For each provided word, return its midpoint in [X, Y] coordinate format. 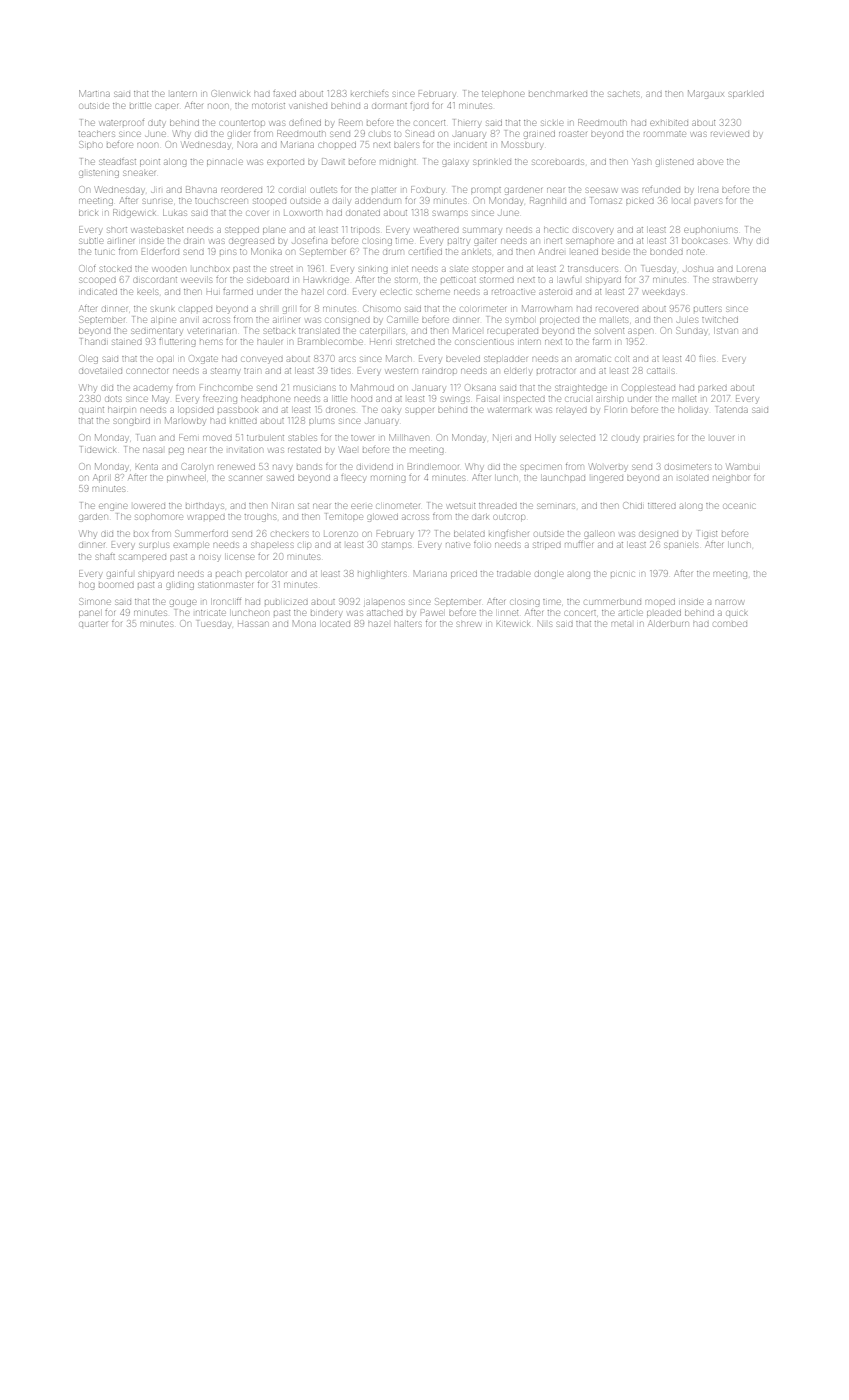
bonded [666, 252]
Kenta [147, 467]
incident [471, 145]
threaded [498, 506]
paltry [458, 242]
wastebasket [157, 230]
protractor [556, 371]
